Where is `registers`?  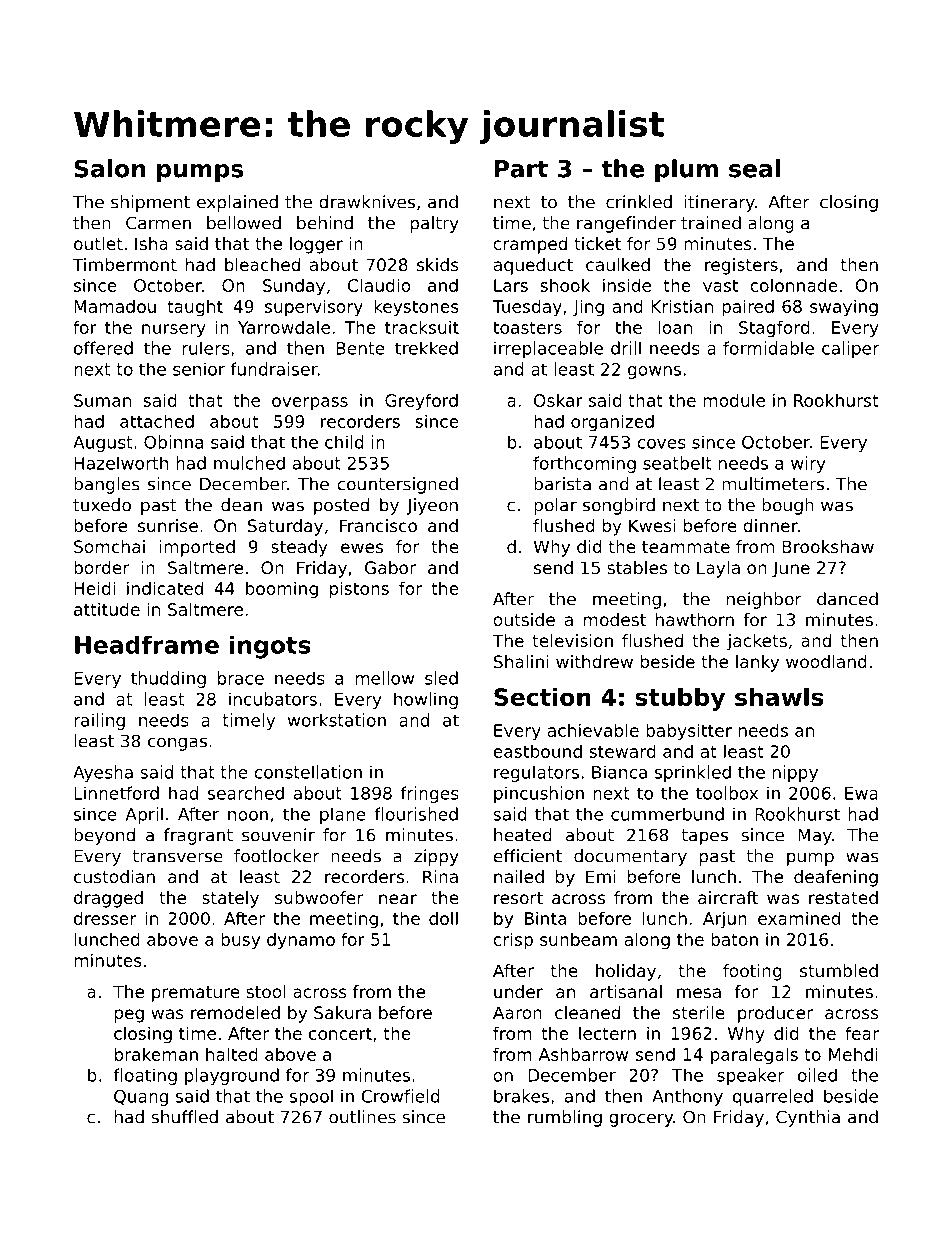
registers is located at coordinates (741, 266).
